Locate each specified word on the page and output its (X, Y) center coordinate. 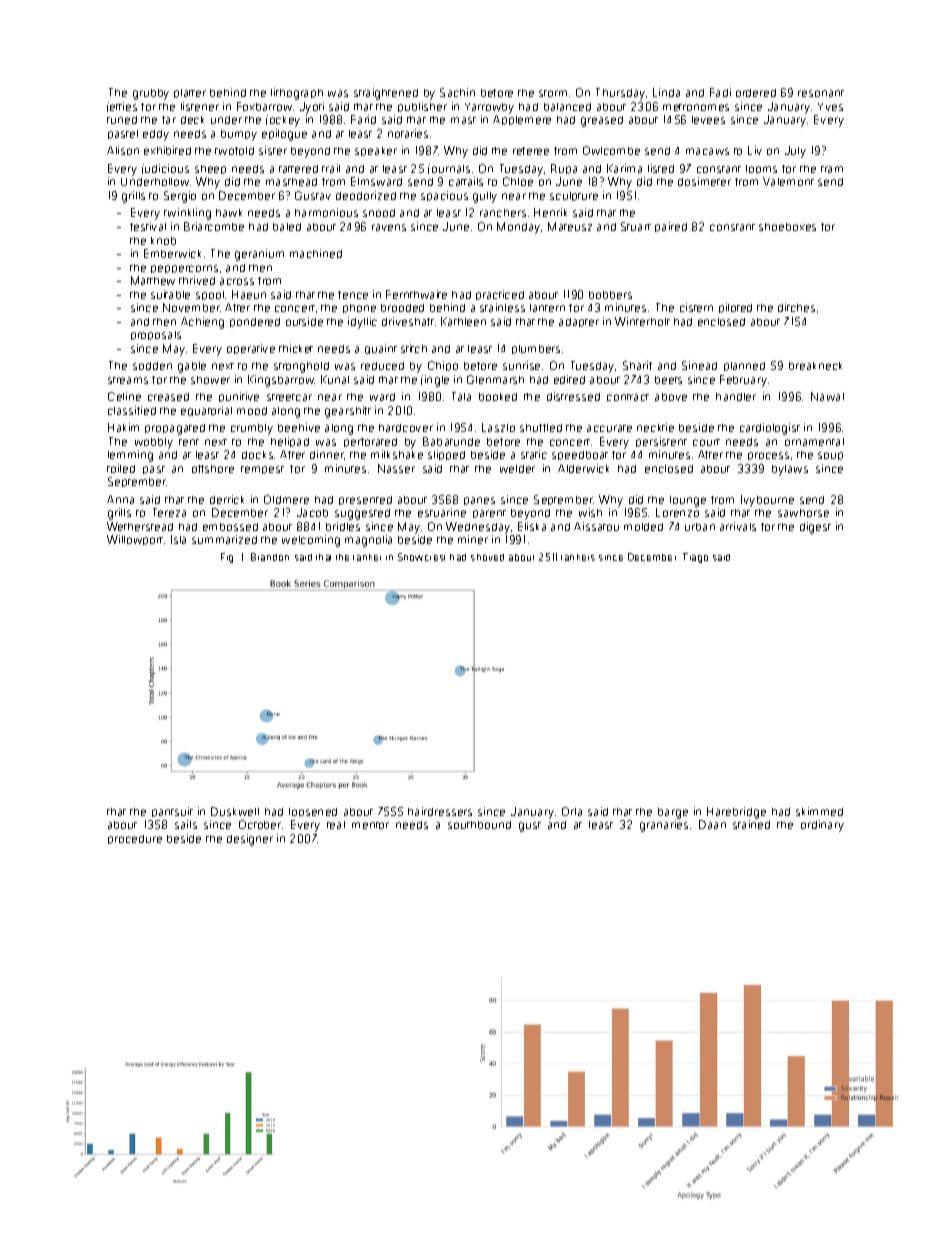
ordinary (822, 826)
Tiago (695, 558)
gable (192, 367)
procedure (135, 839)
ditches (796, 307)
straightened (386, 94)
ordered (756, 93)
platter (190, 93)
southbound (479, 825)
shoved (487, 557)
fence (353, 295)
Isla (178, 539)
